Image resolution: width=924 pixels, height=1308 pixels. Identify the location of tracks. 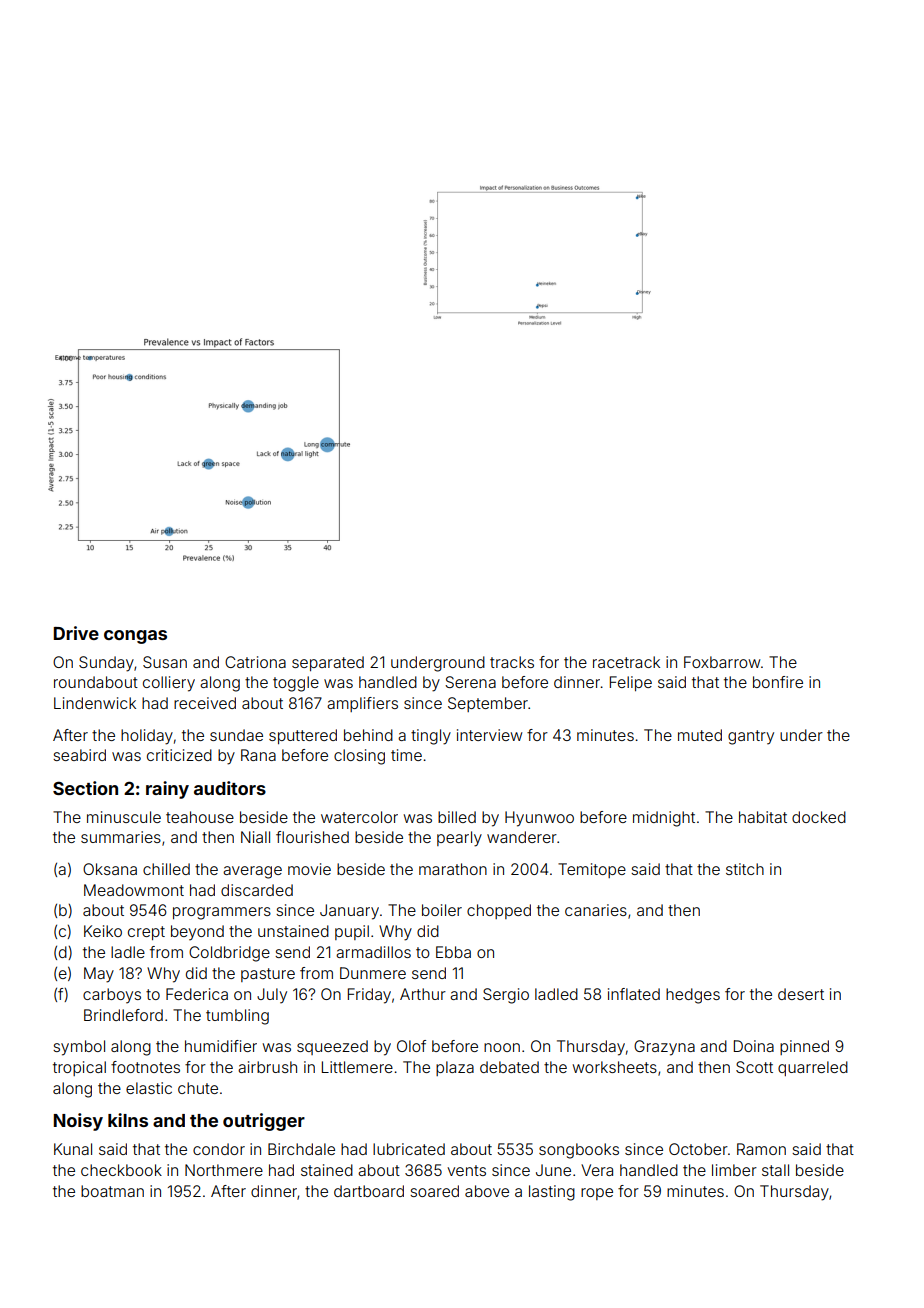
(512, 662).
